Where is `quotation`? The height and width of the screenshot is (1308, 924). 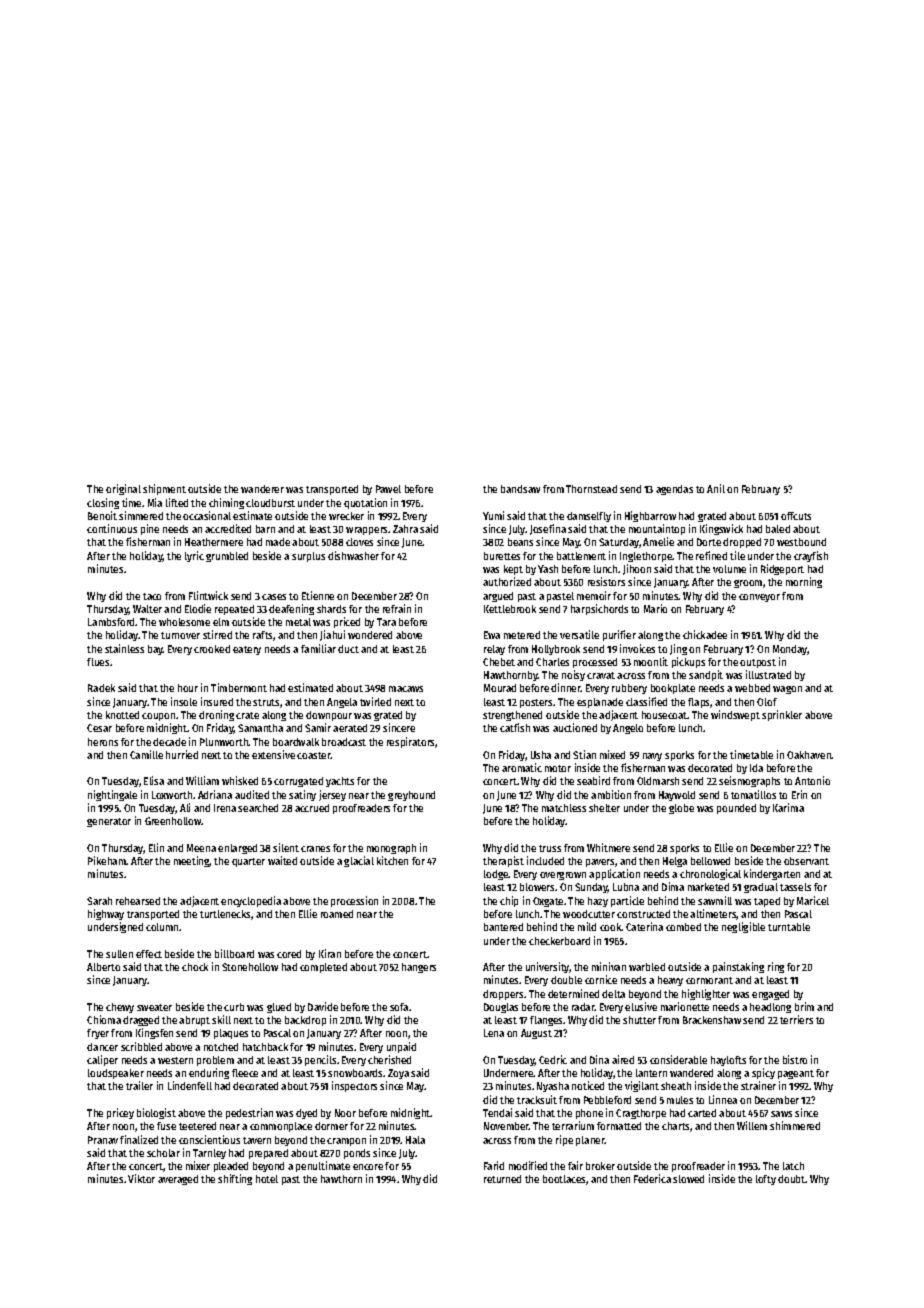 quotation is located at coordinates (365, 503).
